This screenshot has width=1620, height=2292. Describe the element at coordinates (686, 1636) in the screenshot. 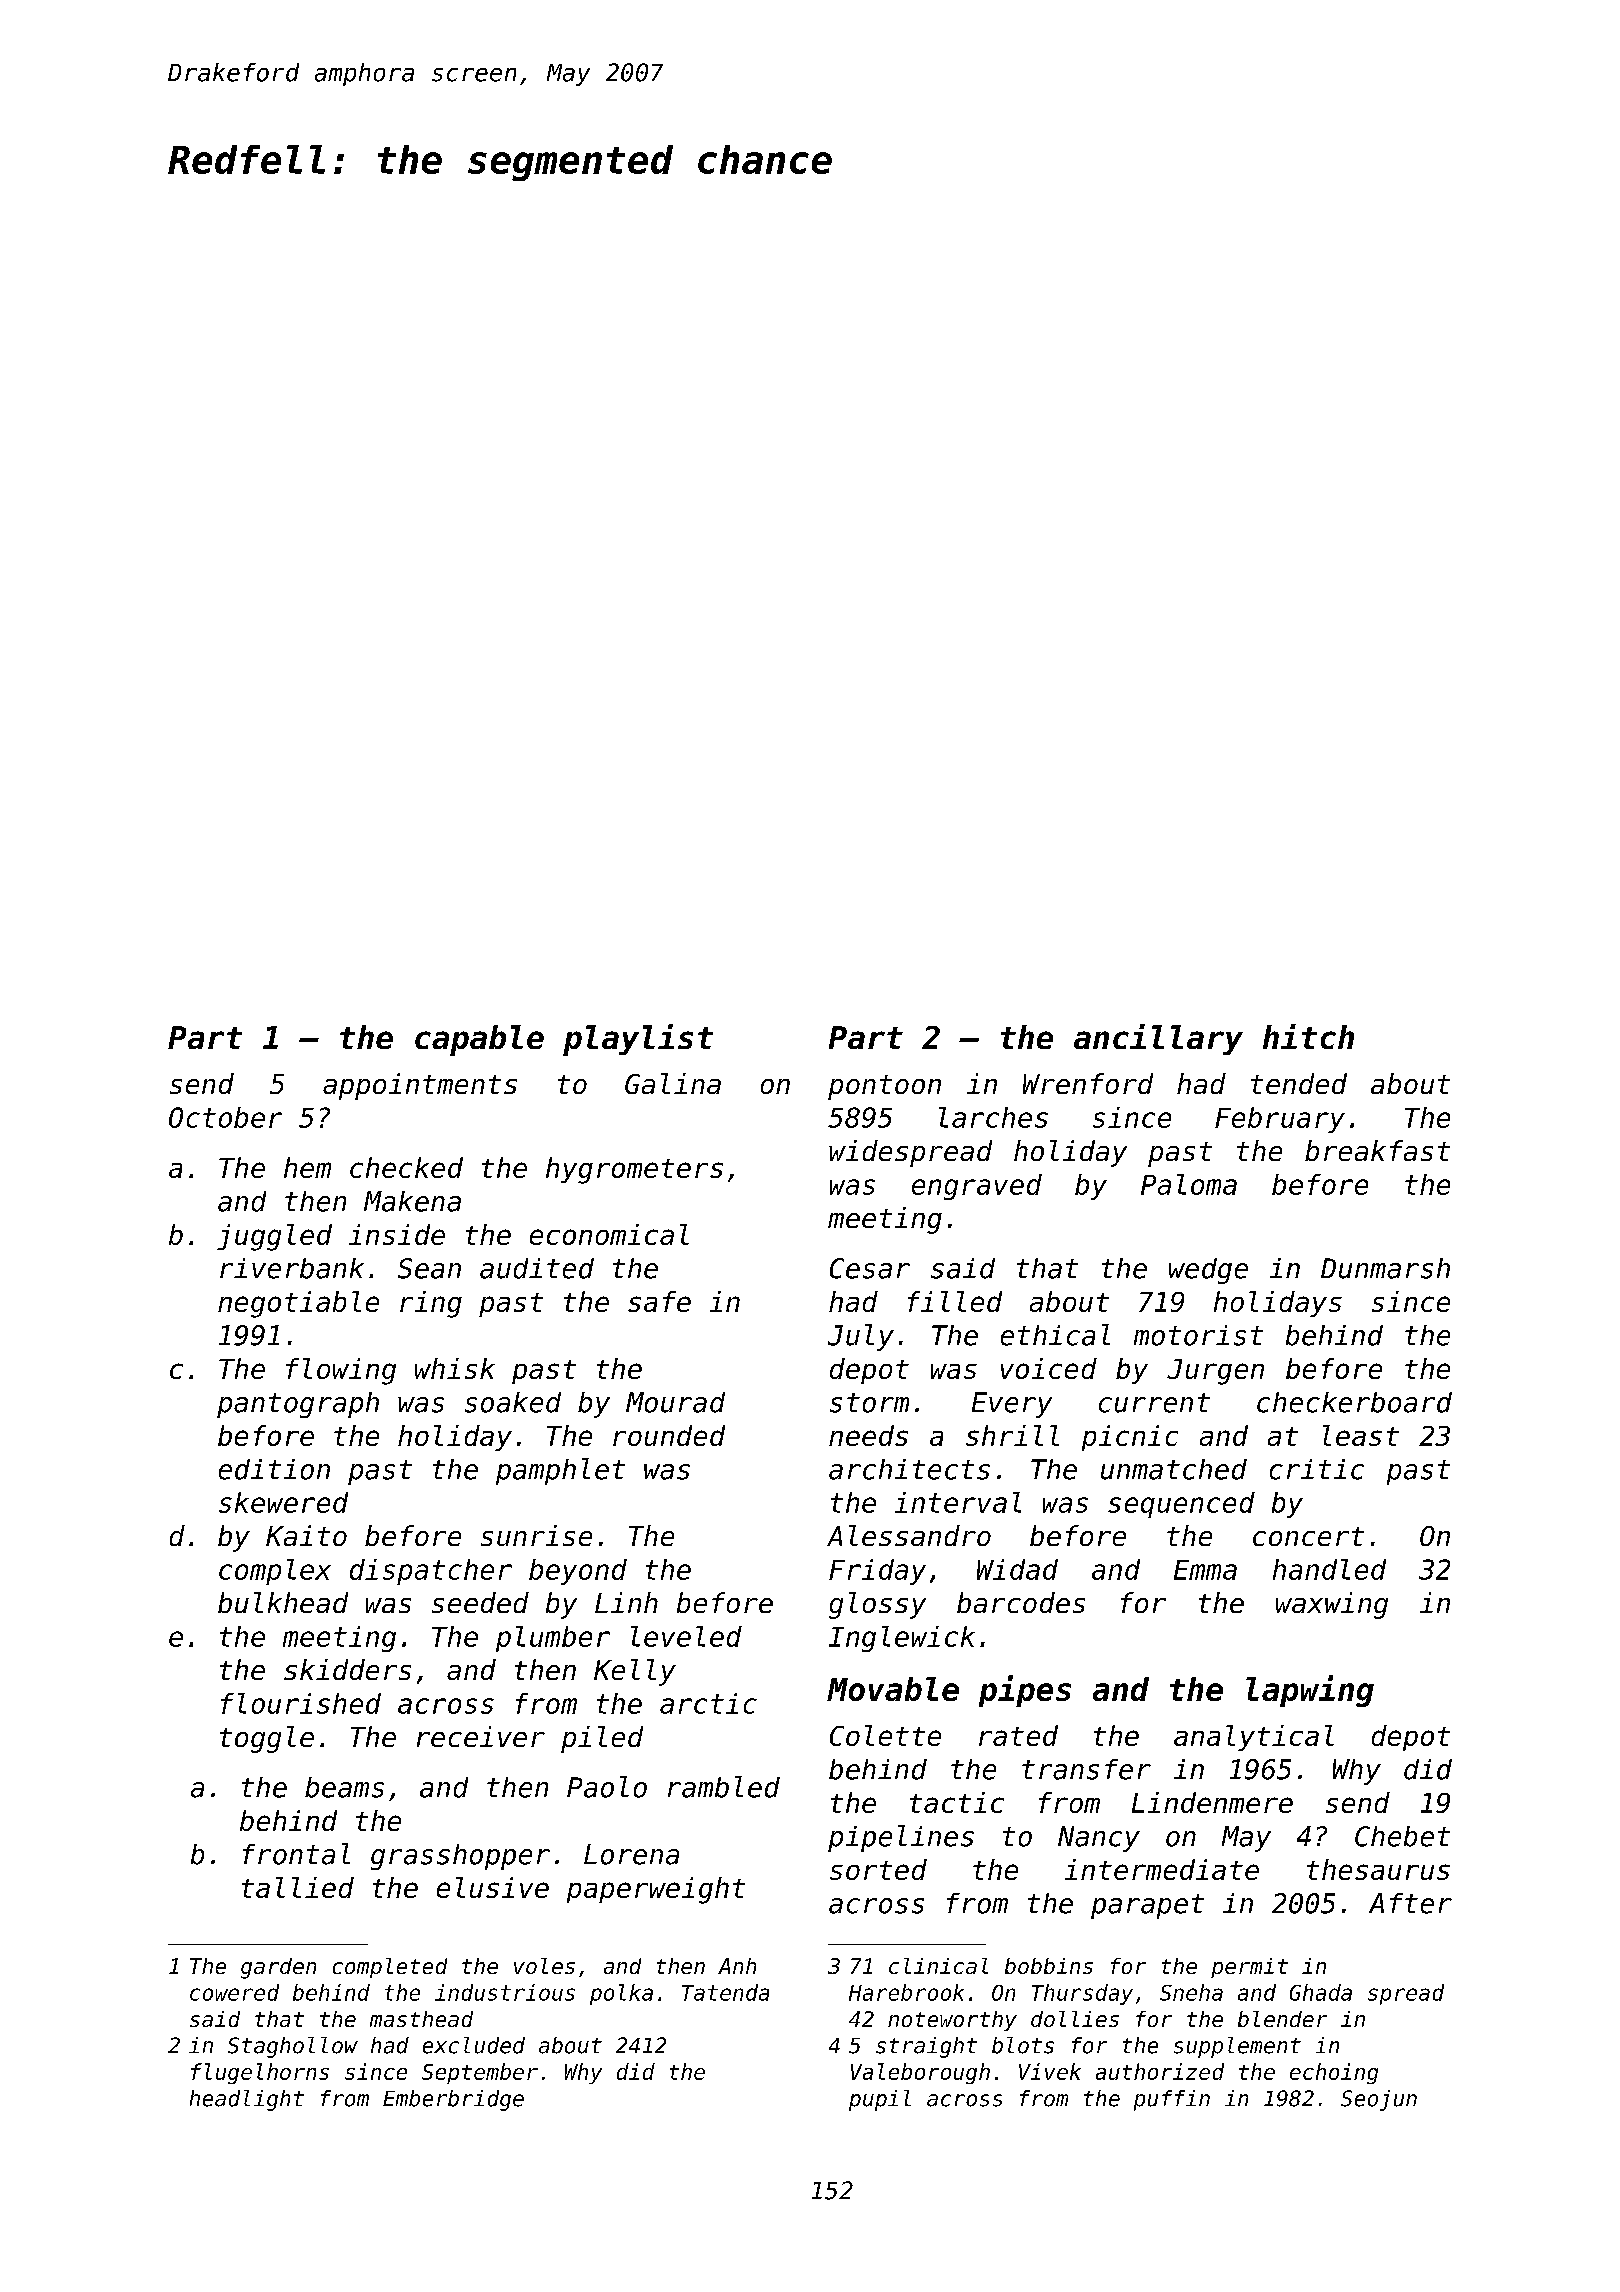

I see `leveled` at that location.
